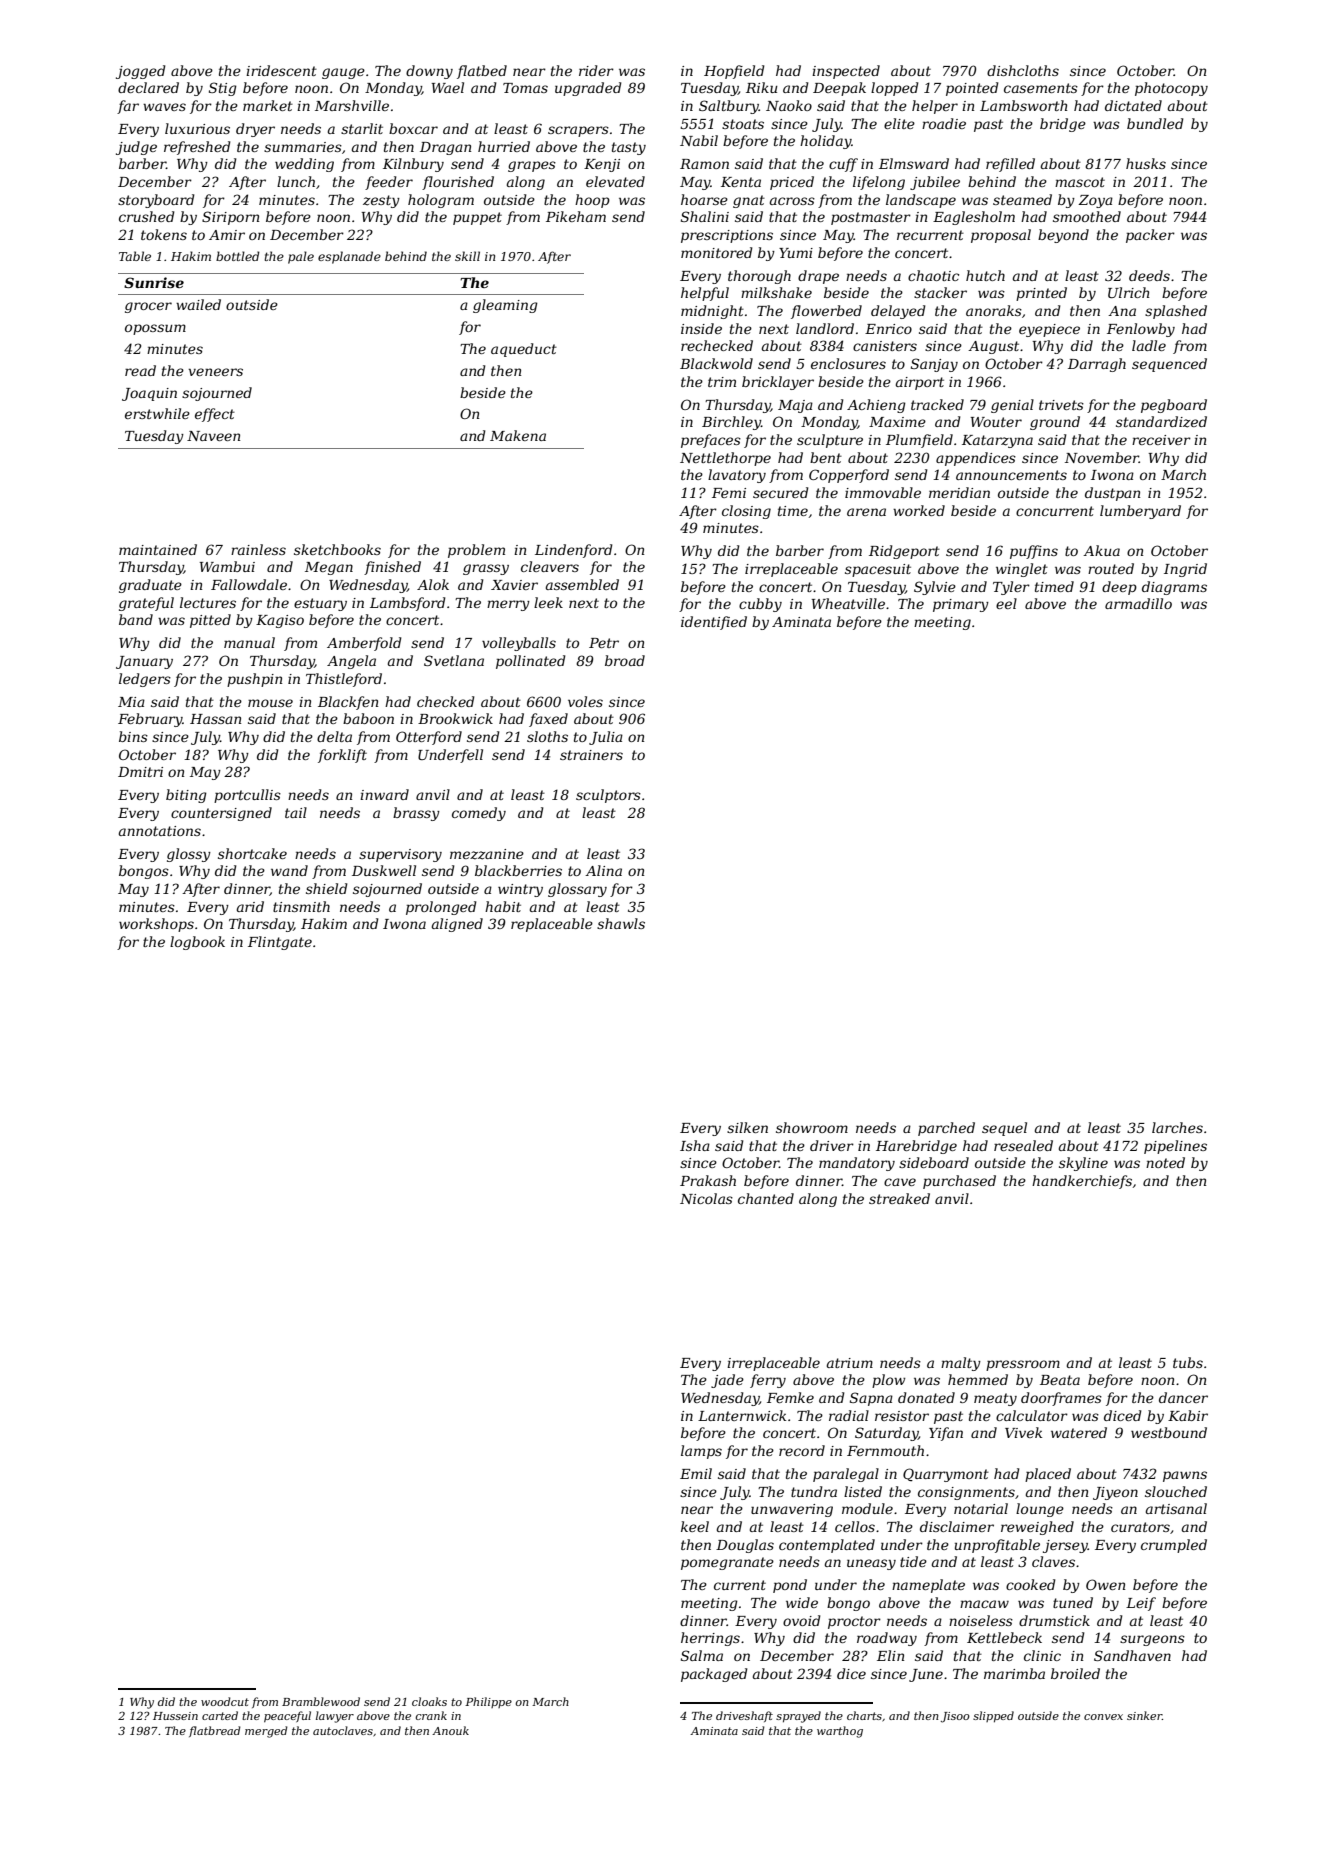  I want to click on inspected, so click(846, 72).
